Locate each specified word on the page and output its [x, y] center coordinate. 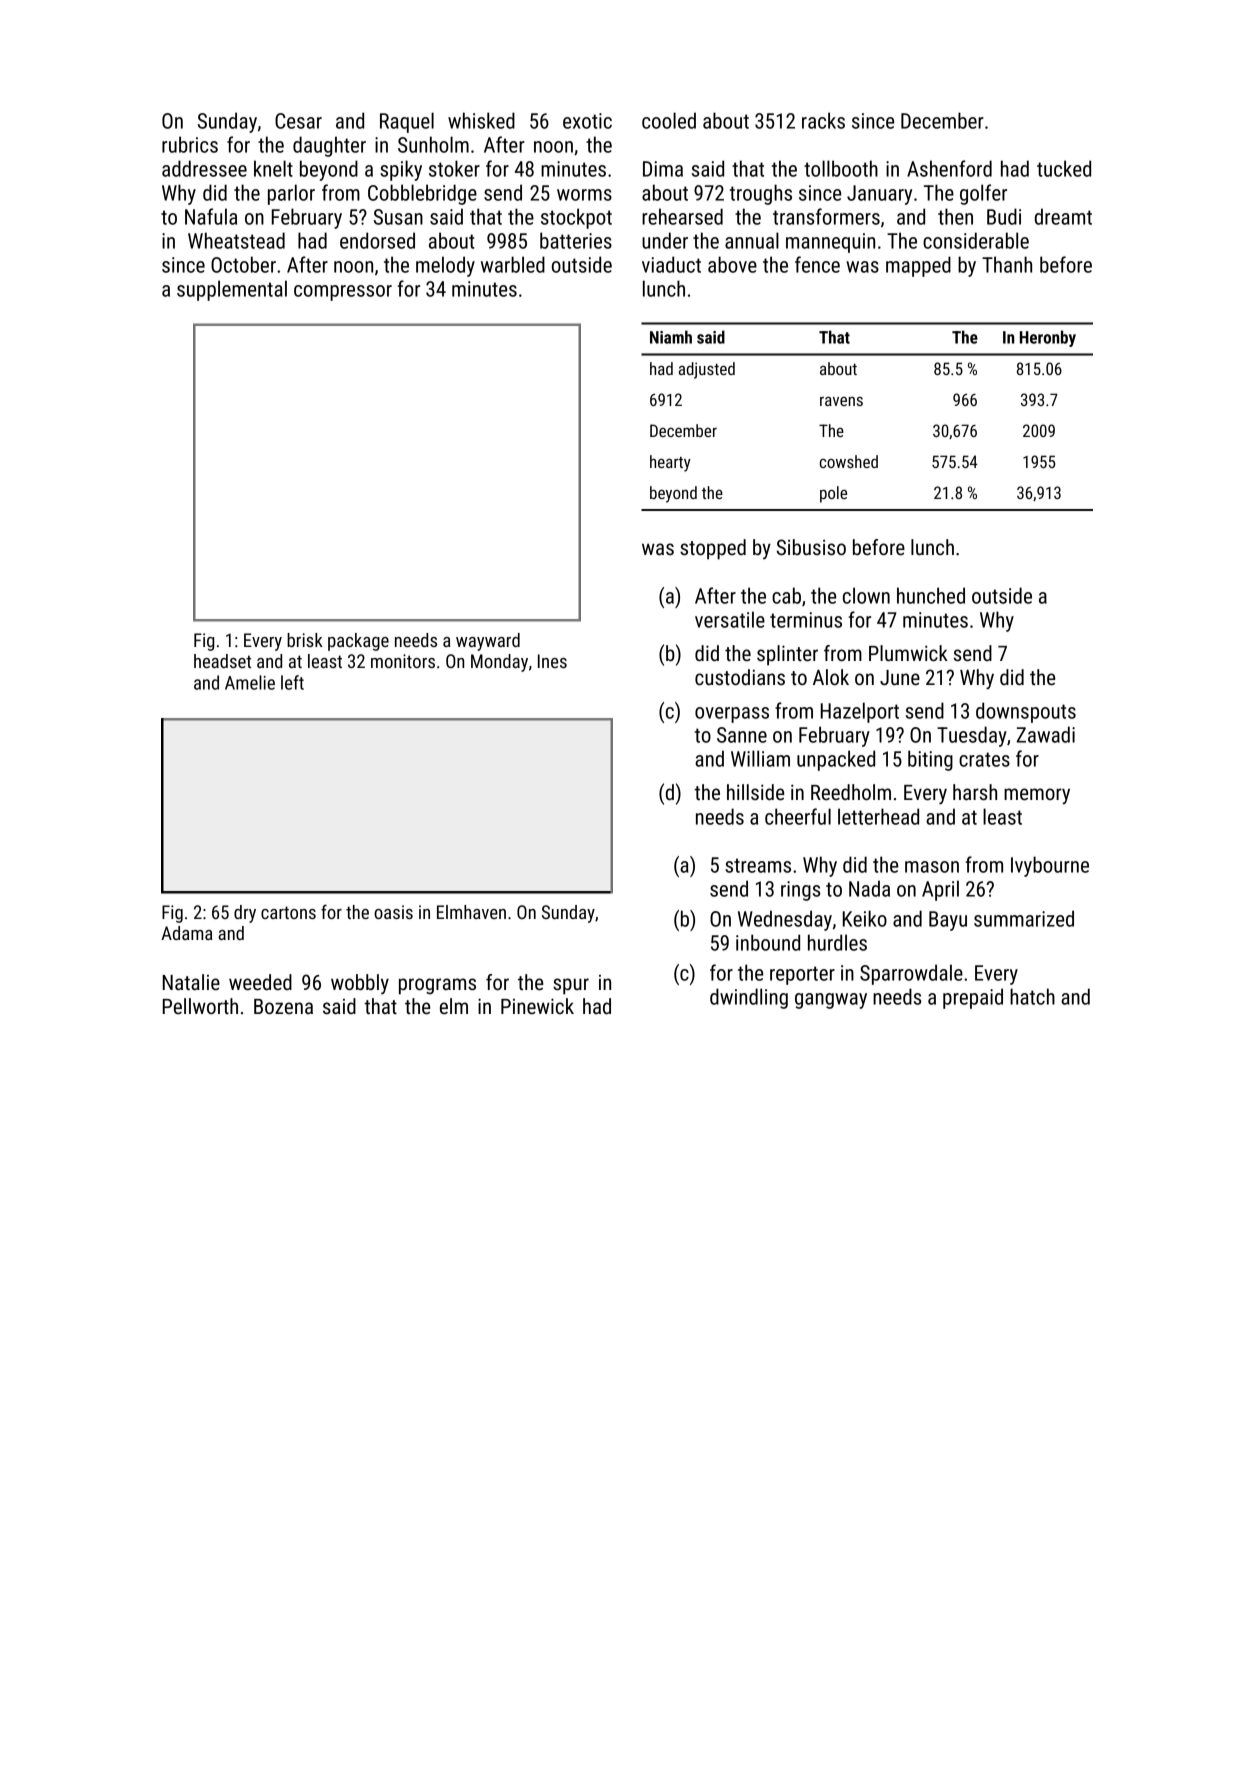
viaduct [671, 264]
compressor [343, 293]
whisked [481, 120]
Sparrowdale [911, 974]
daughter [329, 146]
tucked [1064, 168]
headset [222, 661]
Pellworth [200, 1006]
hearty [670, 463]
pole [833, 494]
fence [817, 264]
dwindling [749, 998]
